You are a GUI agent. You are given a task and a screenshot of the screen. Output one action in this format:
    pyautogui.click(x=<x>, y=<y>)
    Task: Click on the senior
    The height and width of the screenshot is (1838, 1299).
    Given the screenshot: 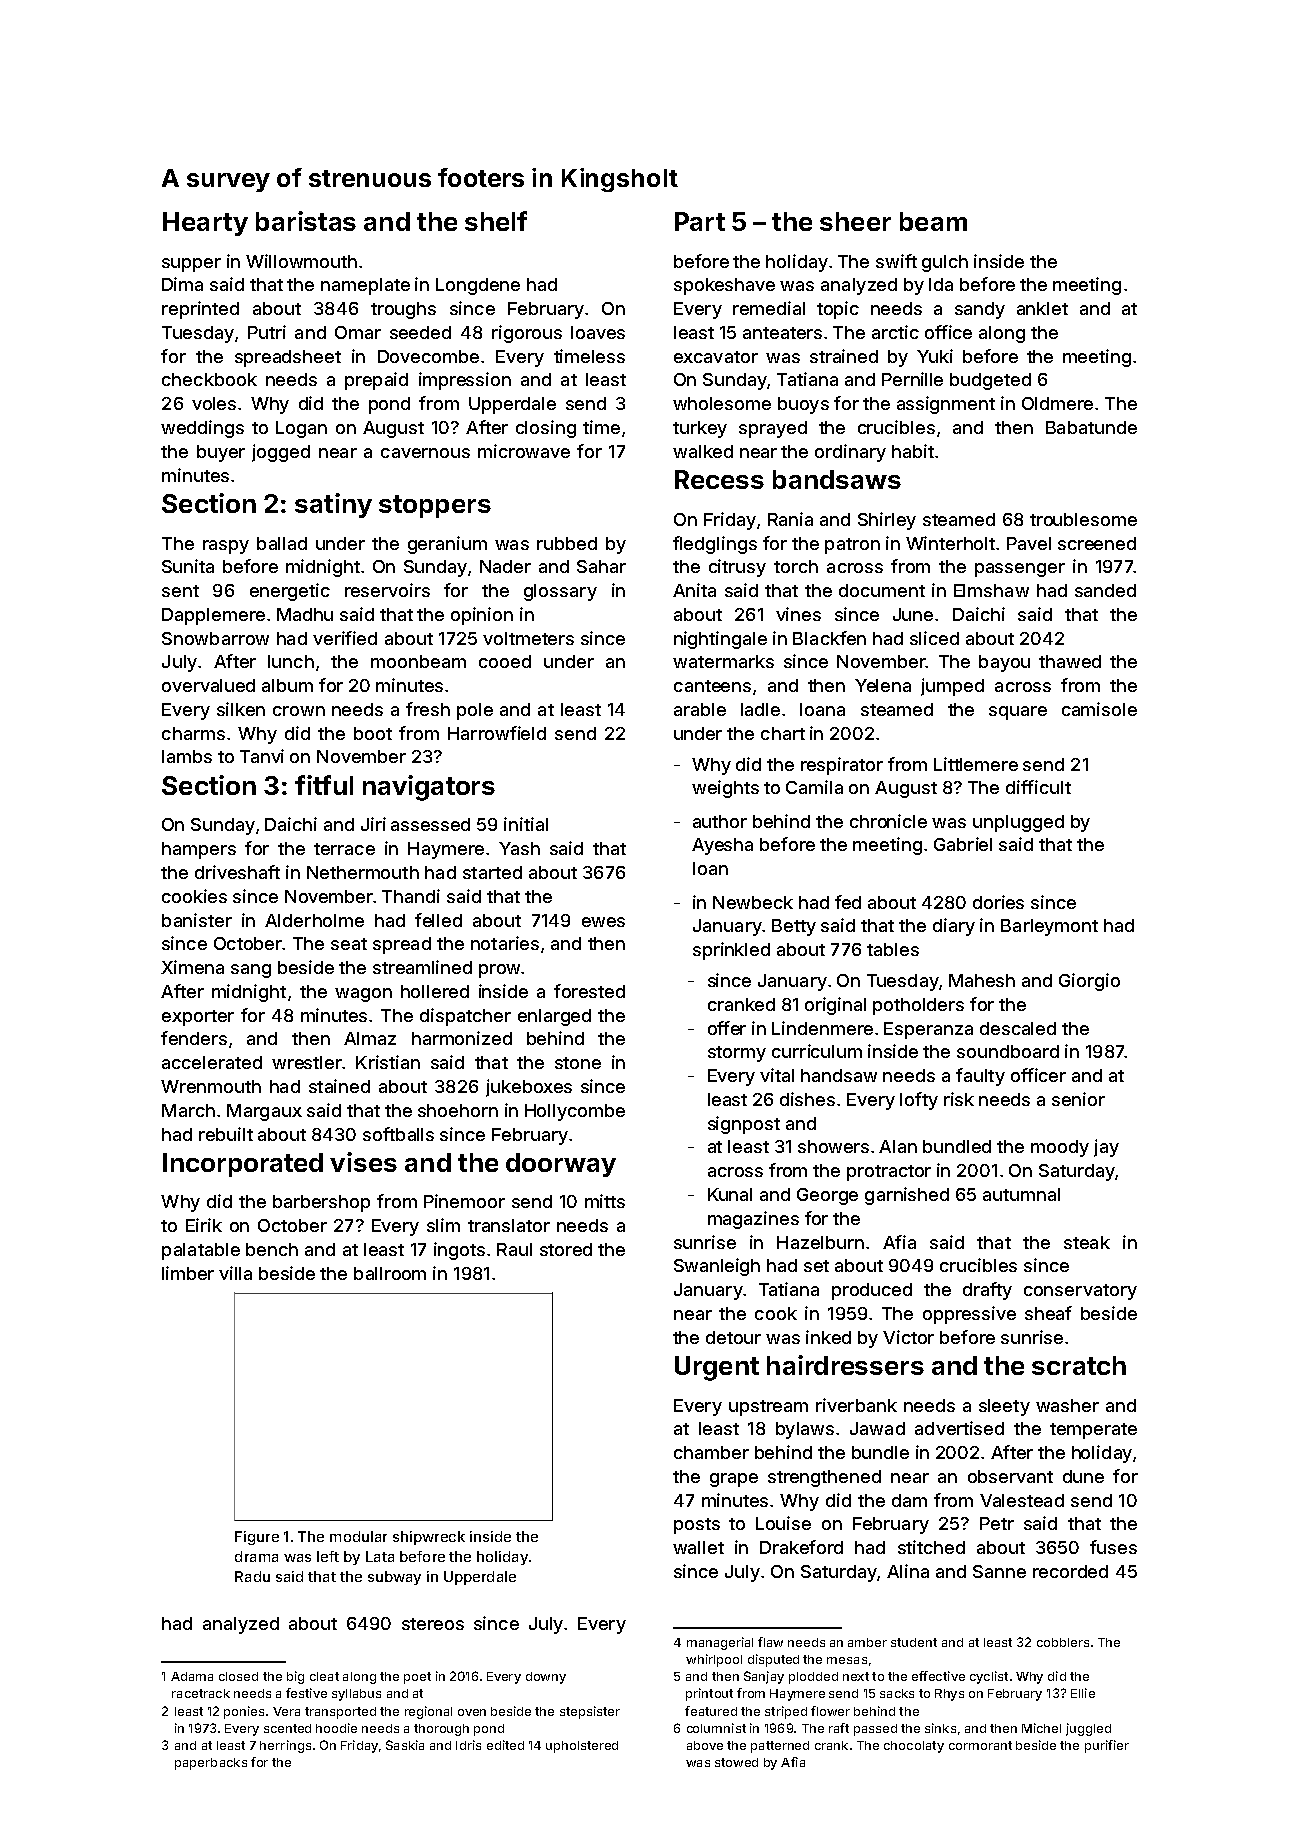 What is the action you would take?
    pyautogui.click(x=1078, y=1099)
